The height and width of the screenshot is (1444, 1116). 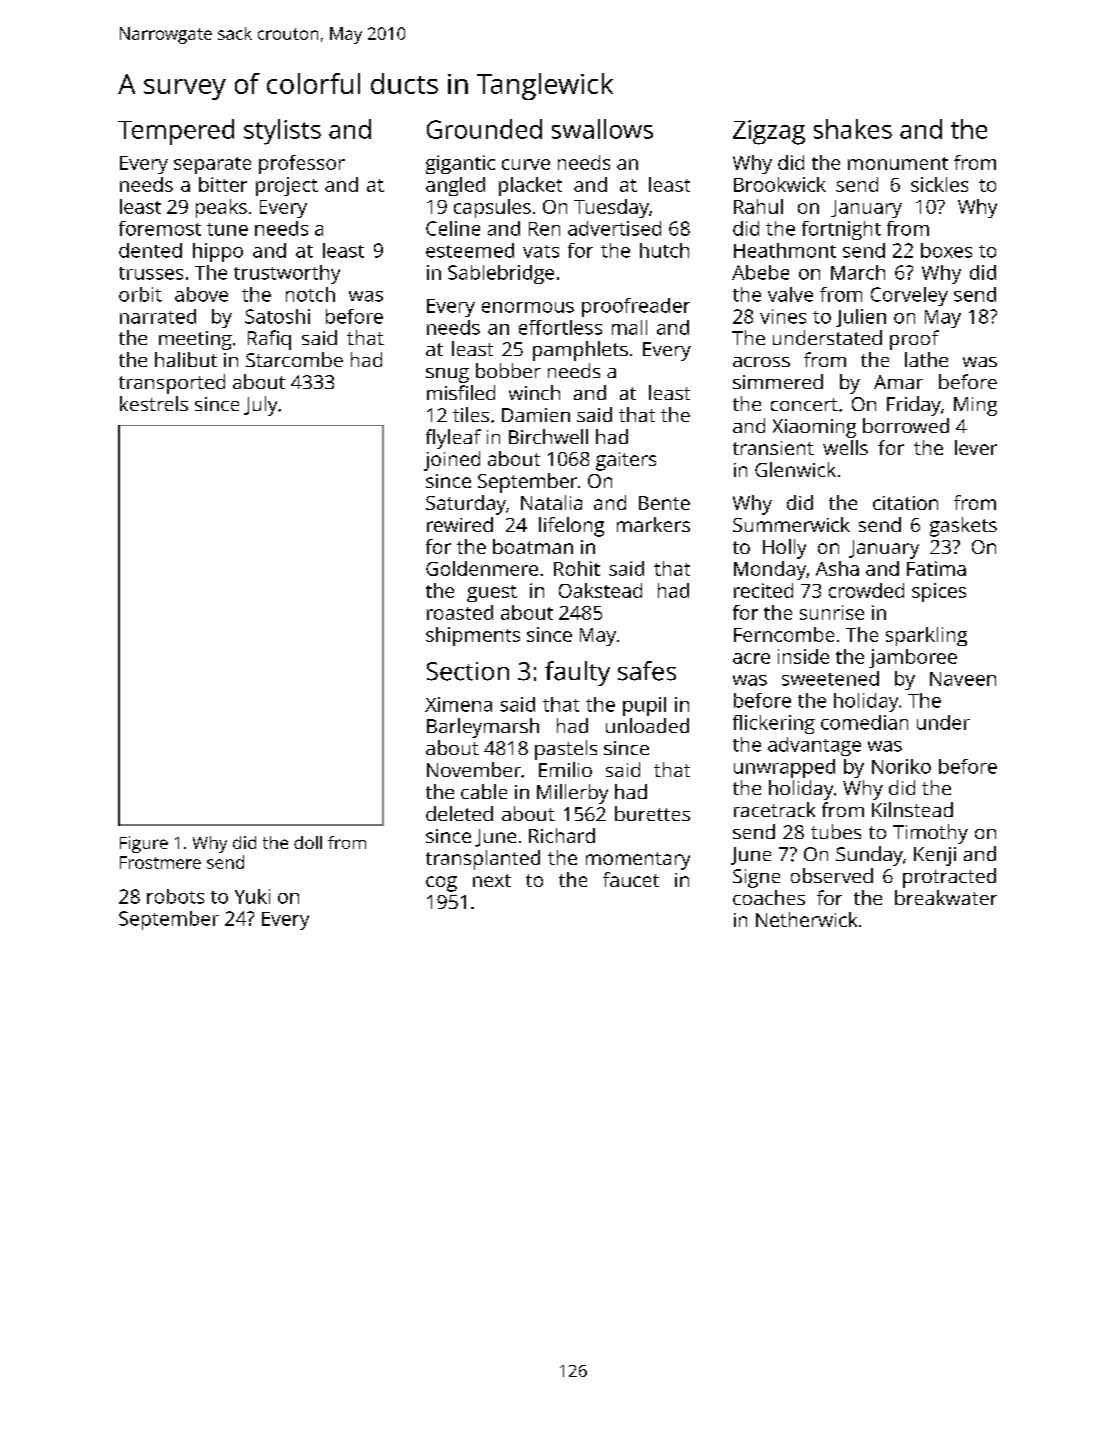 I want to click on crowded, so click(x=866, y=590).
